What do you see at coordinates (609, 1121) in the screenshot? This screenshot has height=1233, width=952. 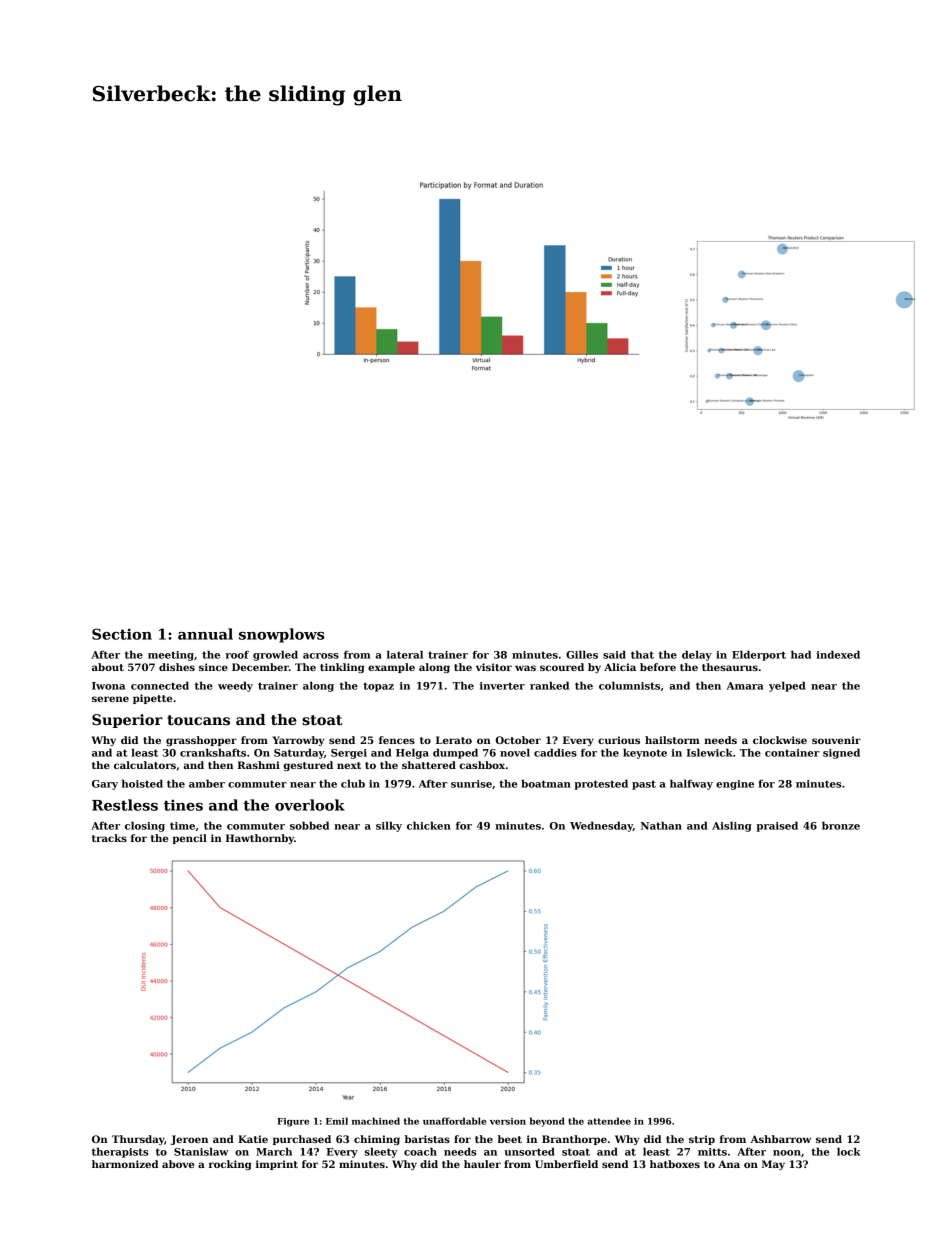 I see `attendee` at bounding box center [609, 1121].
